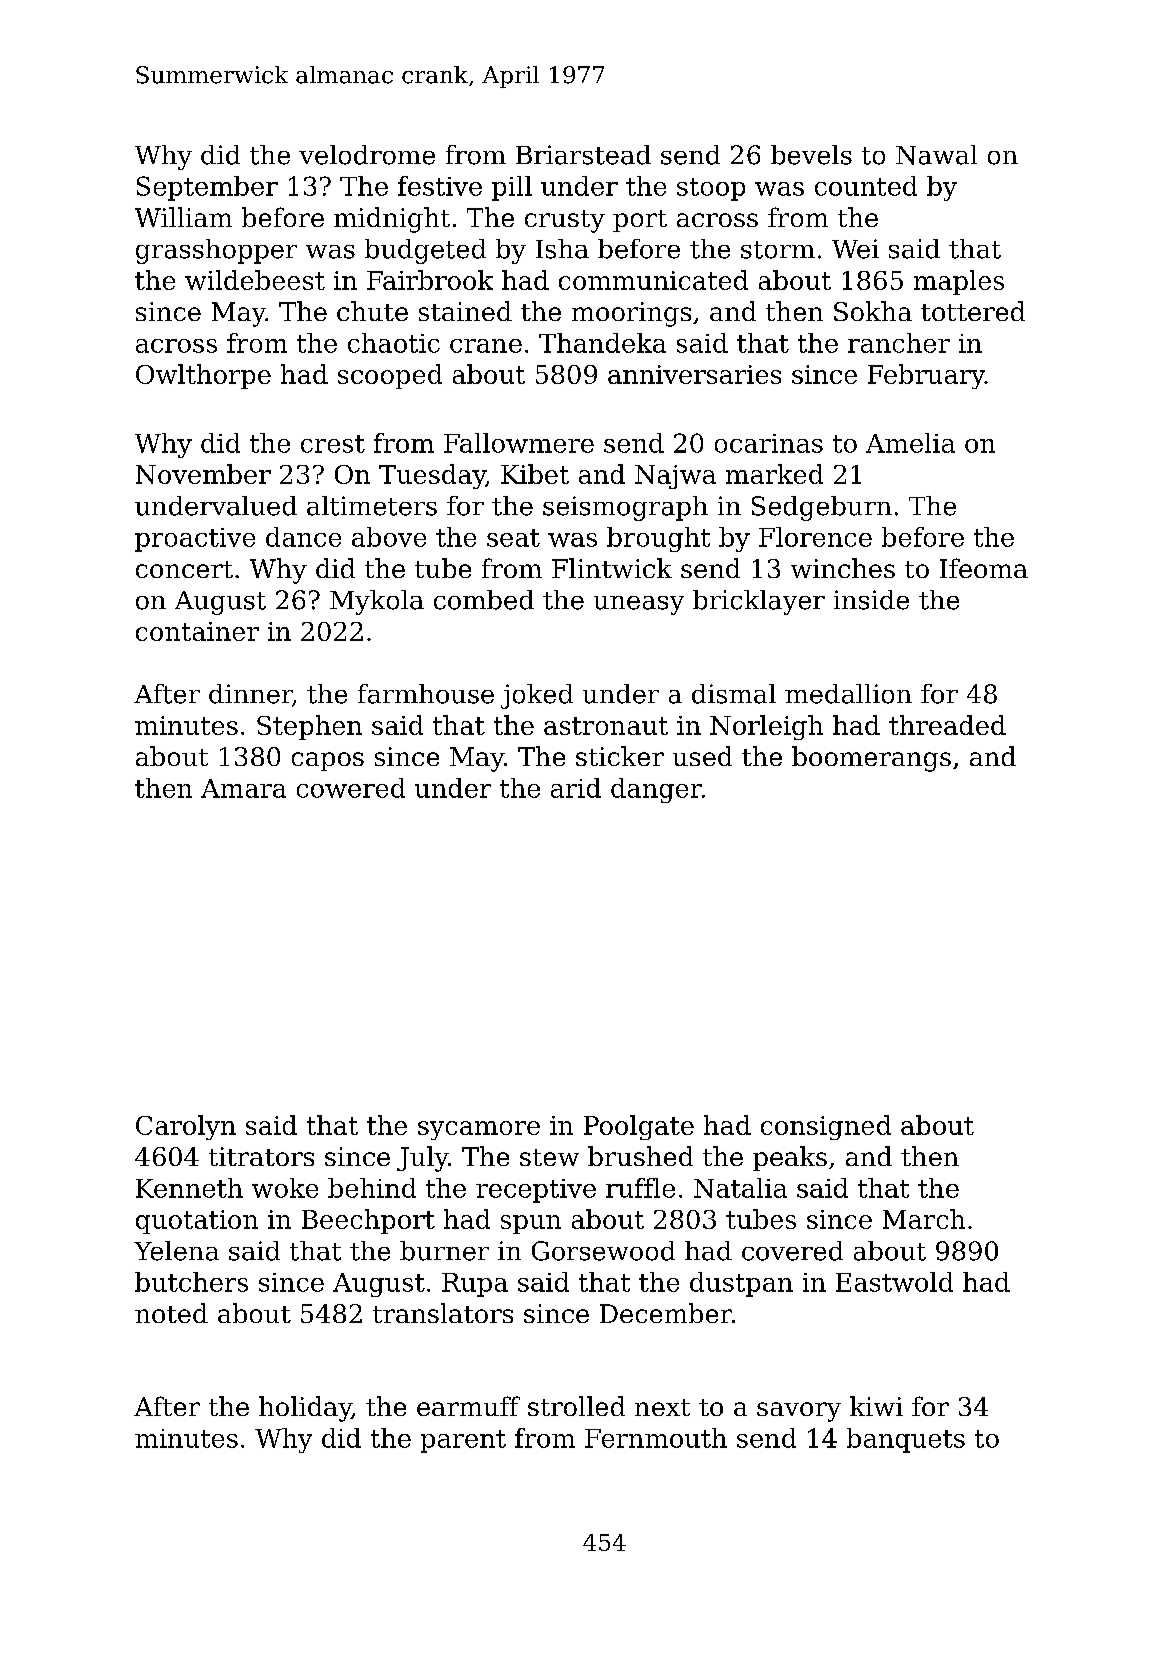  I want to click on Briarstead, so click(583, 155).
